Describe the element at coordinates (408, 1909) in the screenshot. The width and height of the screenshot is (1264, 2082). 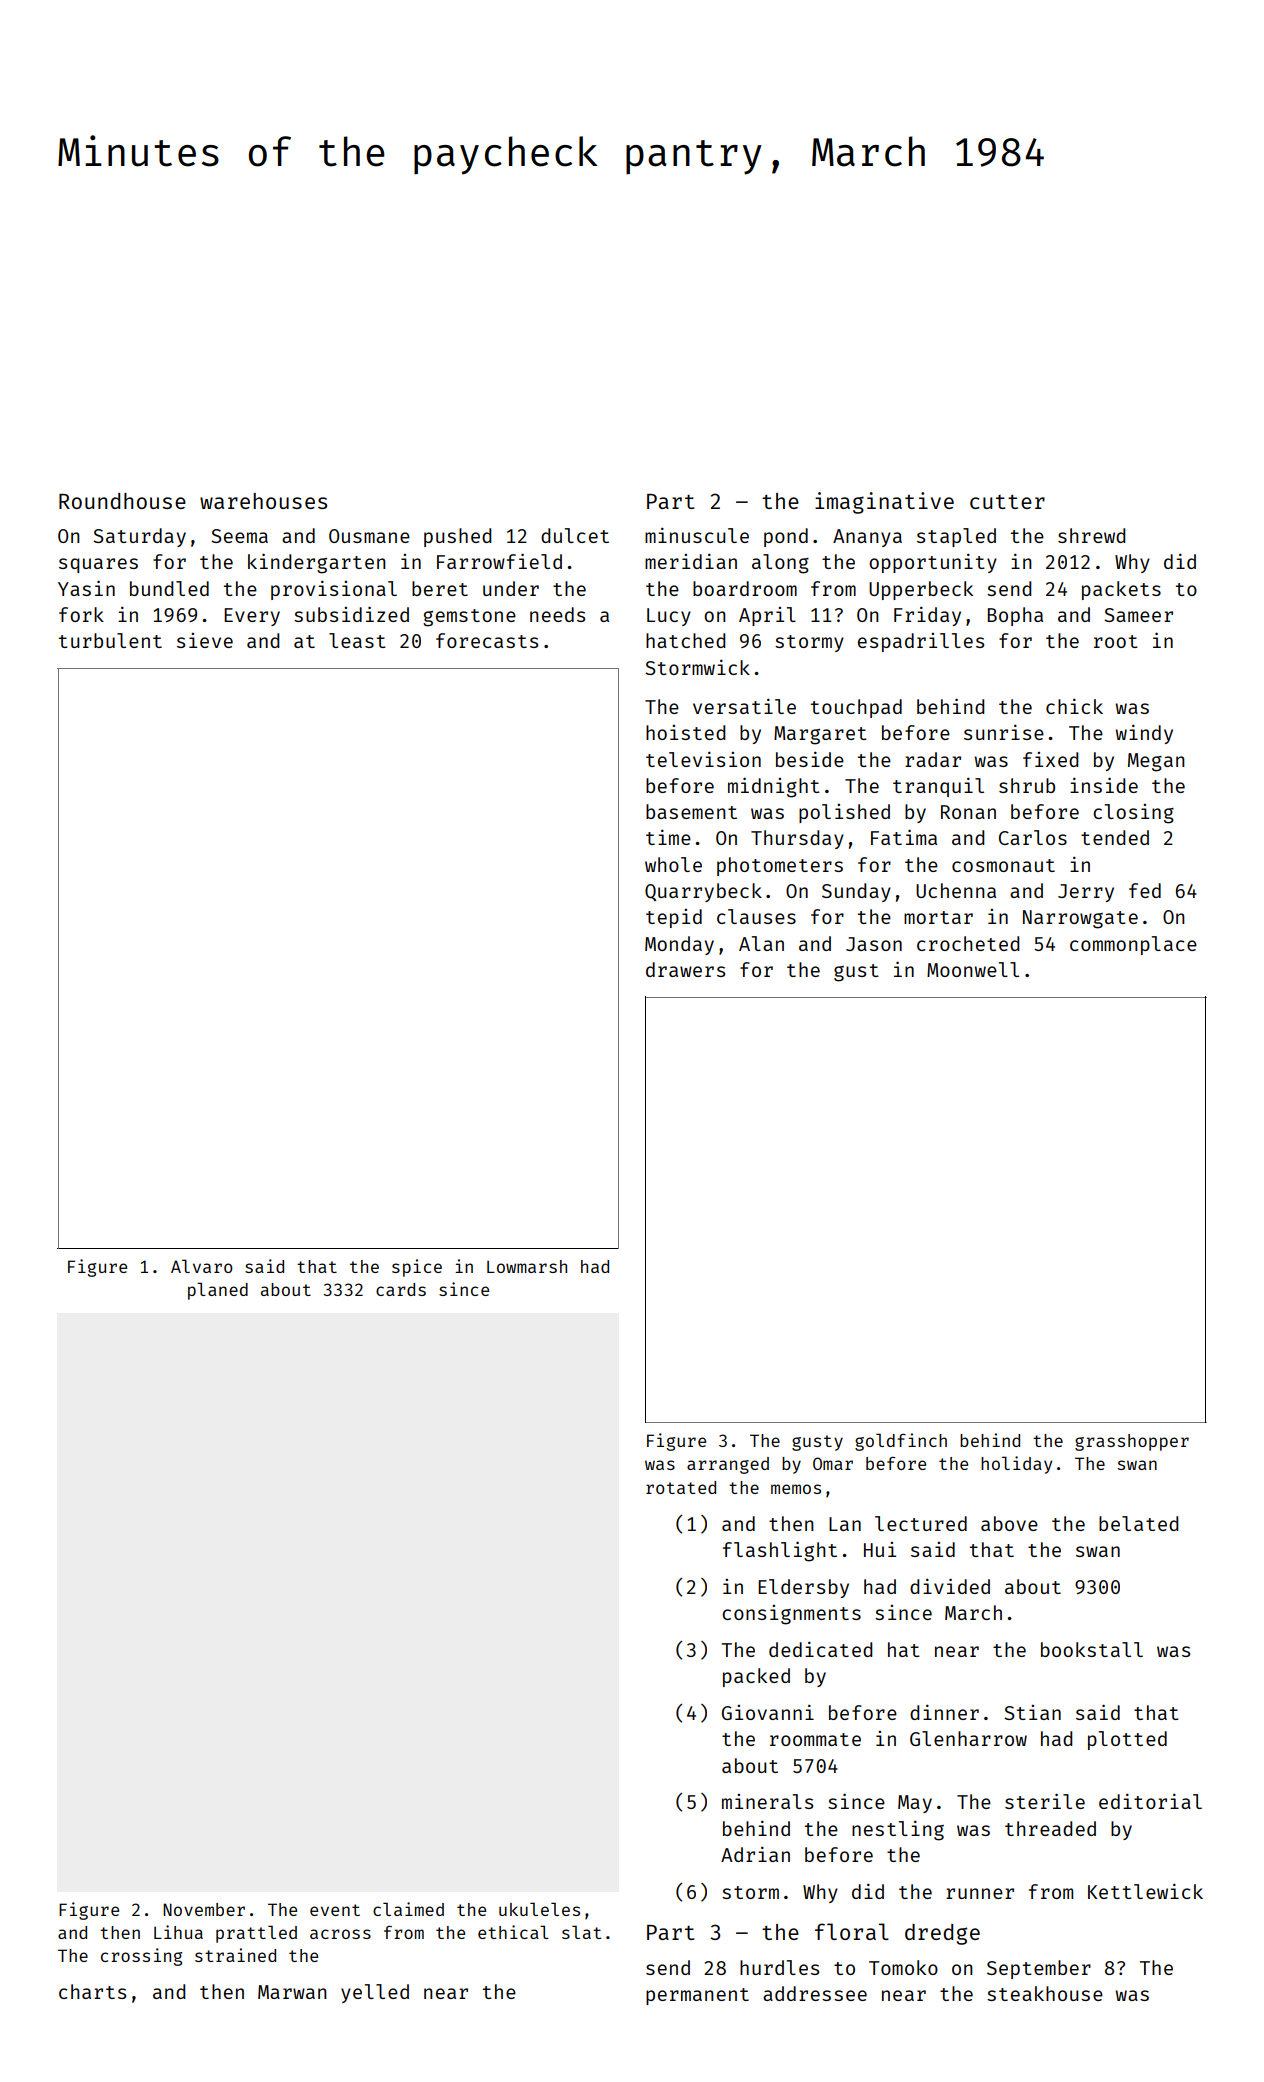
I see `claimed` at that location.
